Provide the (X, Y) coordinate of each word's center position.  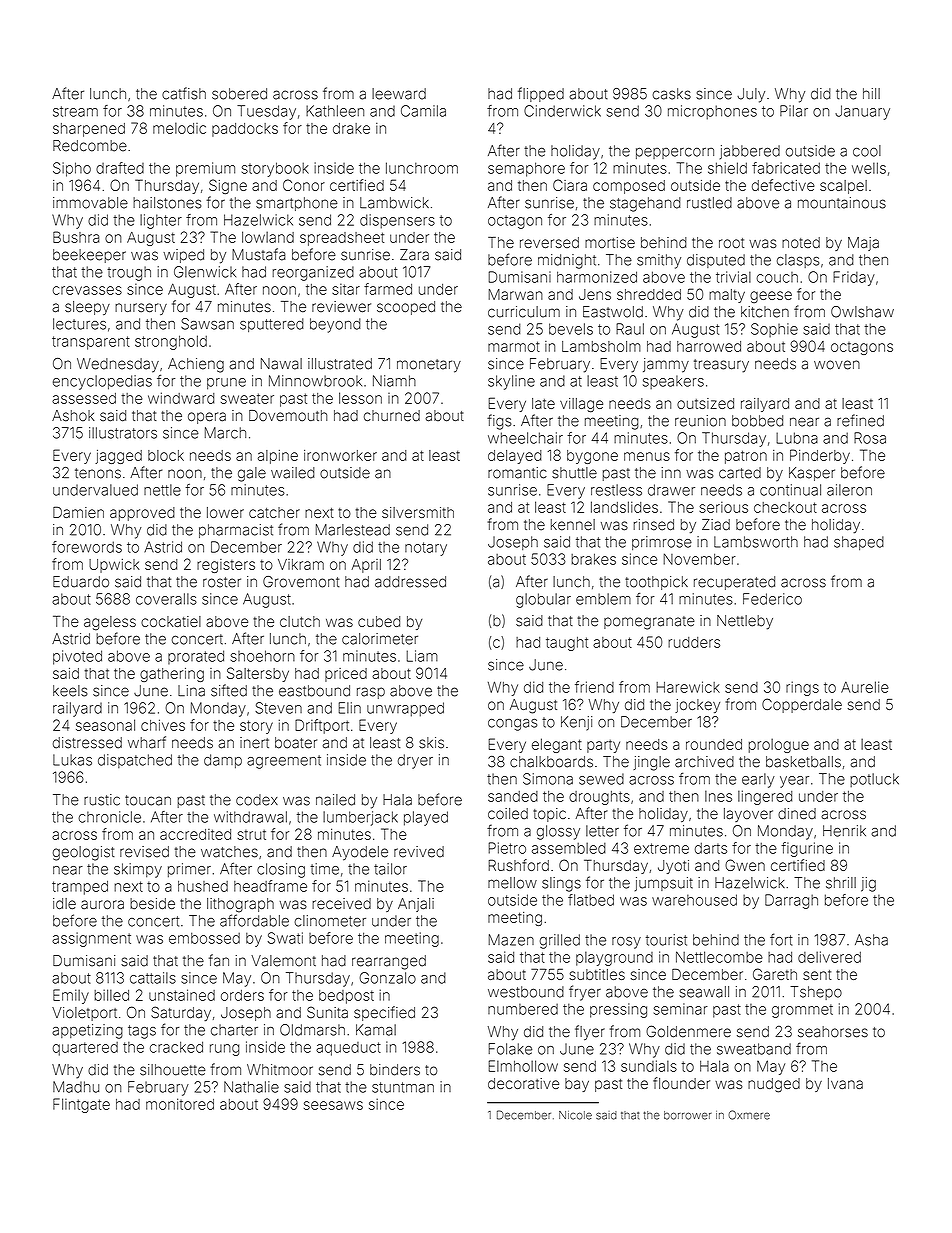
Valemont (283, 961)
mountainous (842, 203)
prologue (779, 745)
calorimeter (380, 639)
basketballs (803, 762)
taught (567, 644)
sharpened (89, 130)
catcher (274, 512)
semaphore (526, 169)
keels (70, 691)
